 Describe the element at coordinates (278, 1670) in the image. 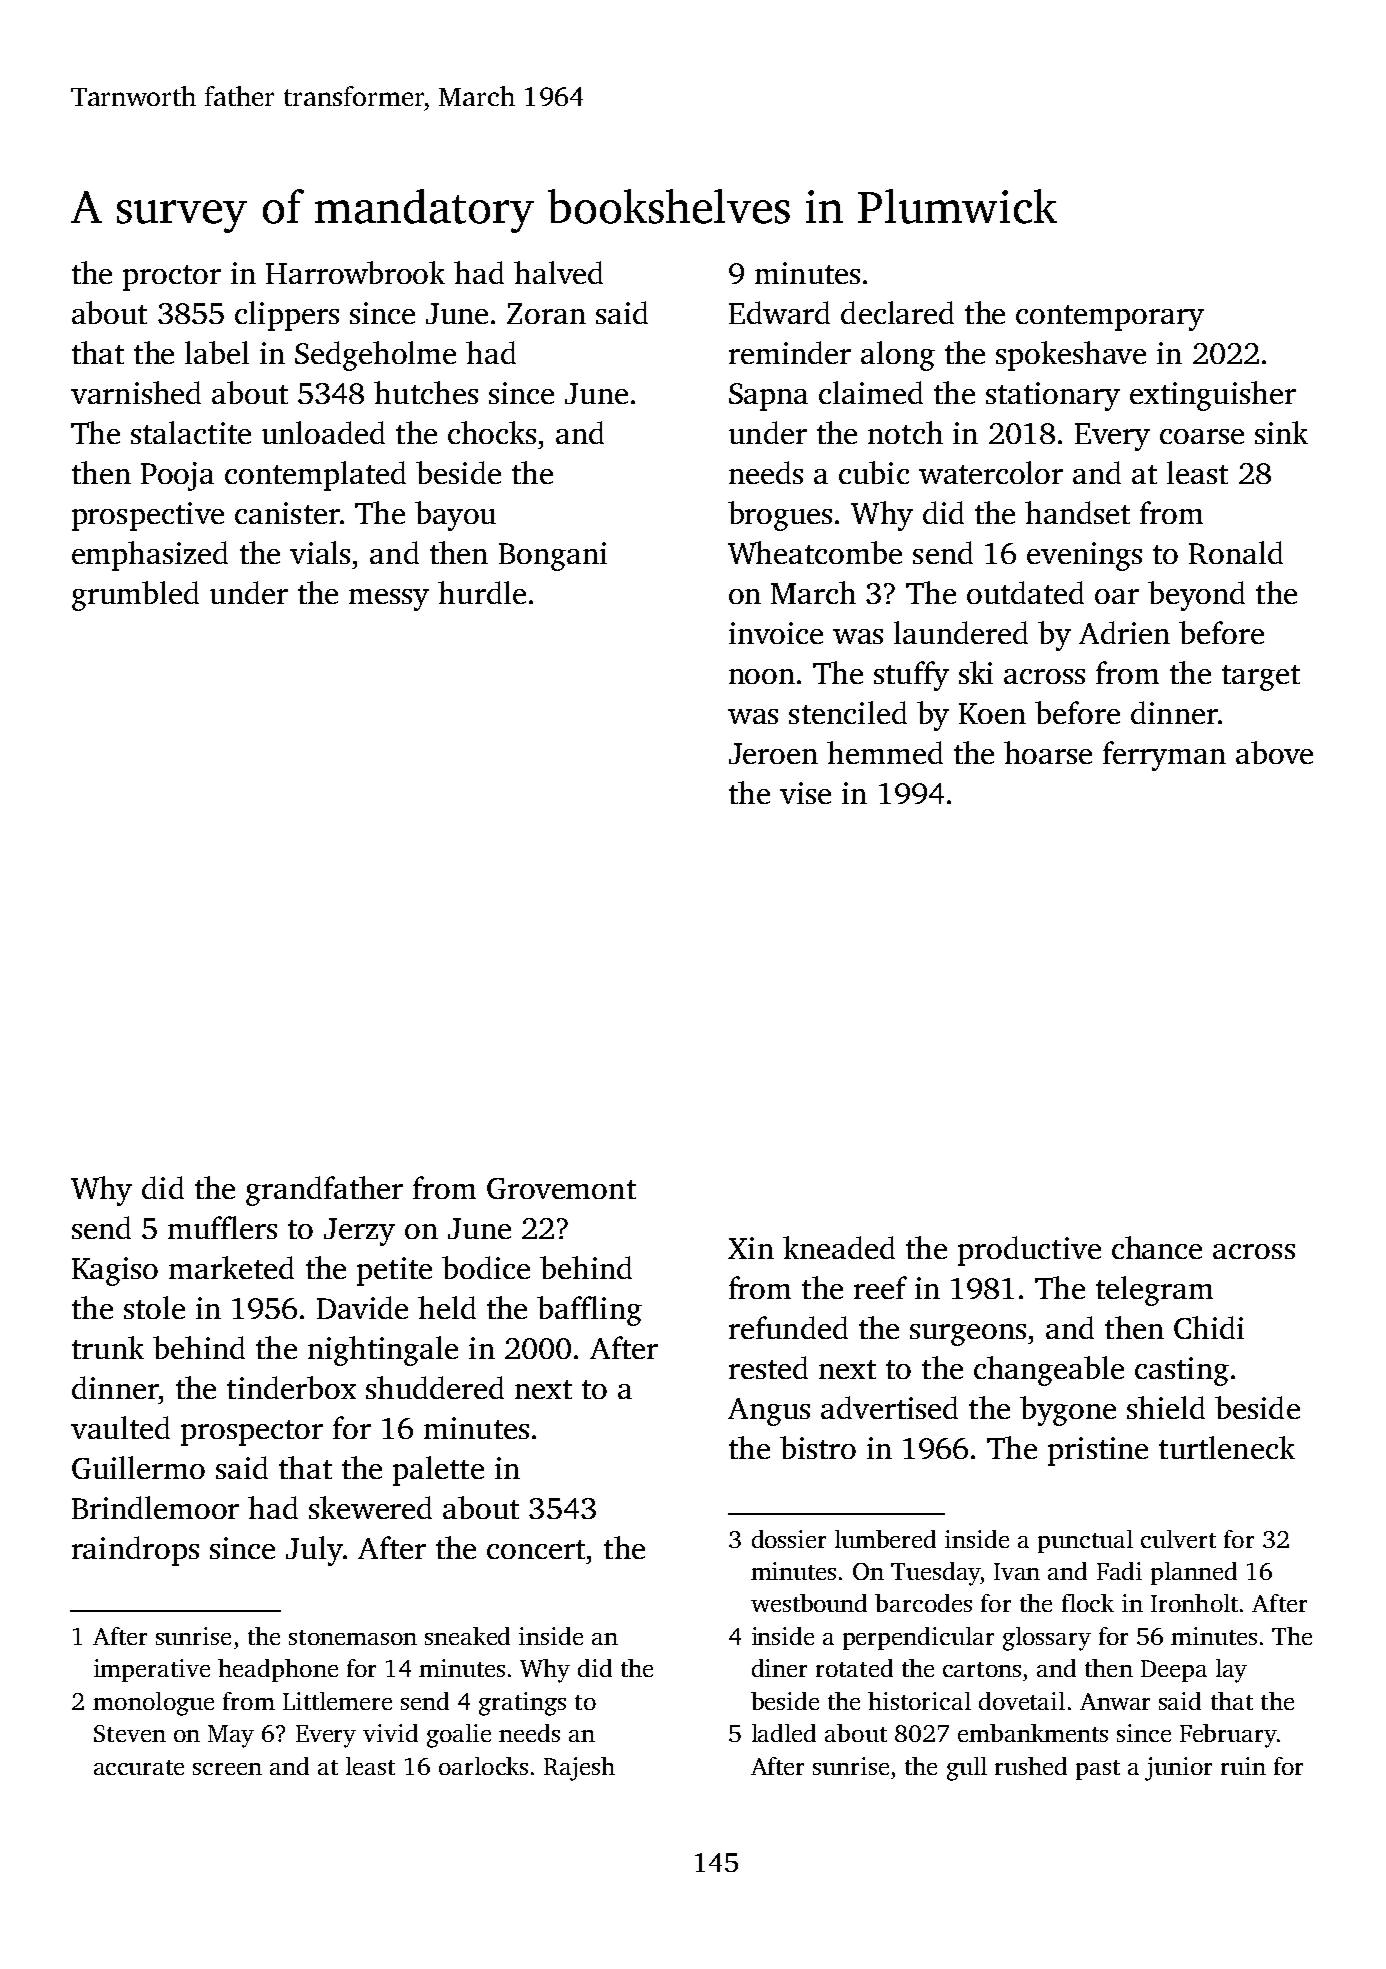

I see `headphone` at that location.
